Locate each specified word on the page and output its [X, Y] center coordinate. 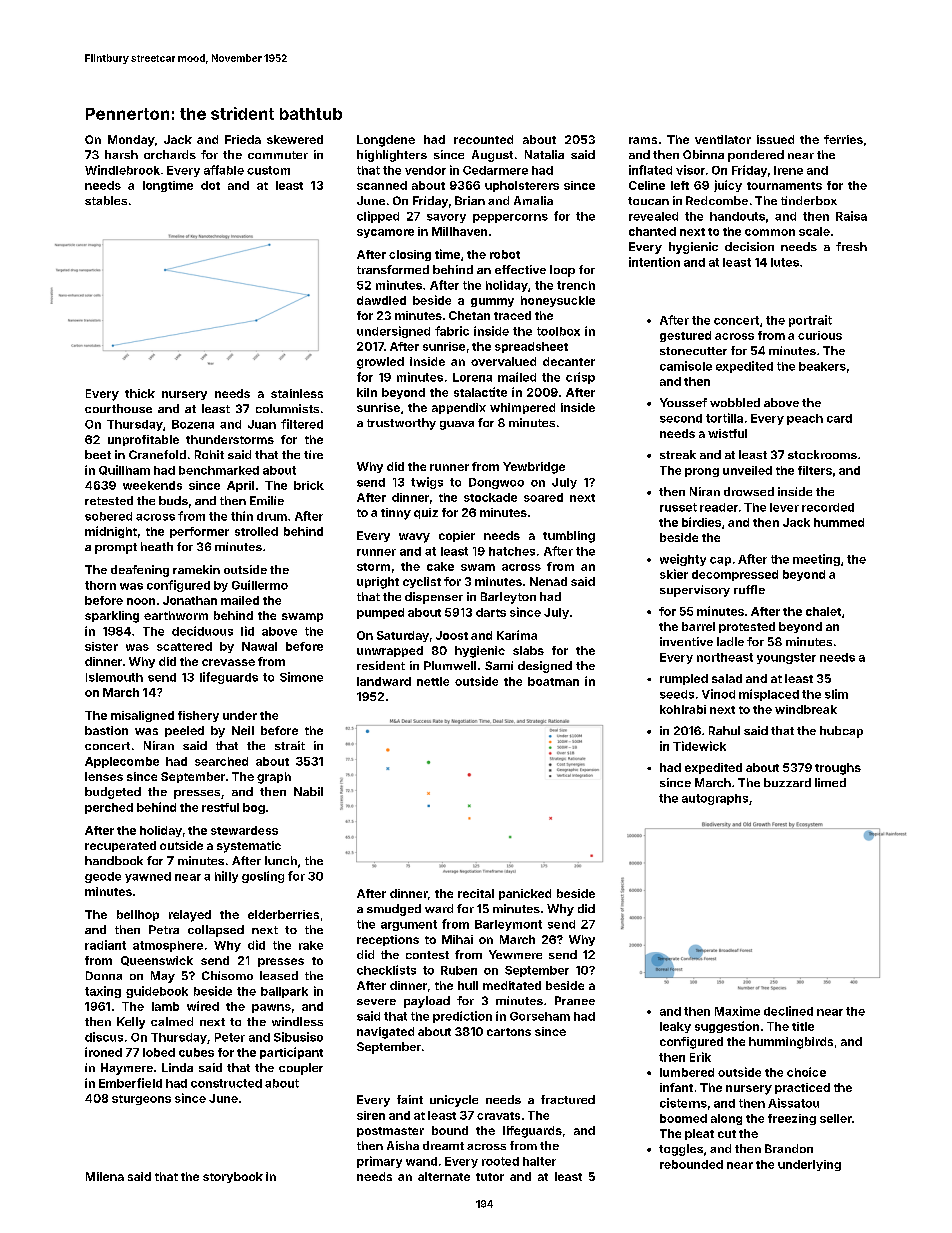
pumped [380, 613]
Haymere [127, 1069]
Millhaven [459, 231]
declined [788, 1011]
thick [140, 393]
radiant [105, 945]
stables [106, 200]
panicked [525, 894]
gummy [492, 302]
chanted [652, 231]
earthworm [176, 615]
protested [747, 627]
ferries [843, 139]
